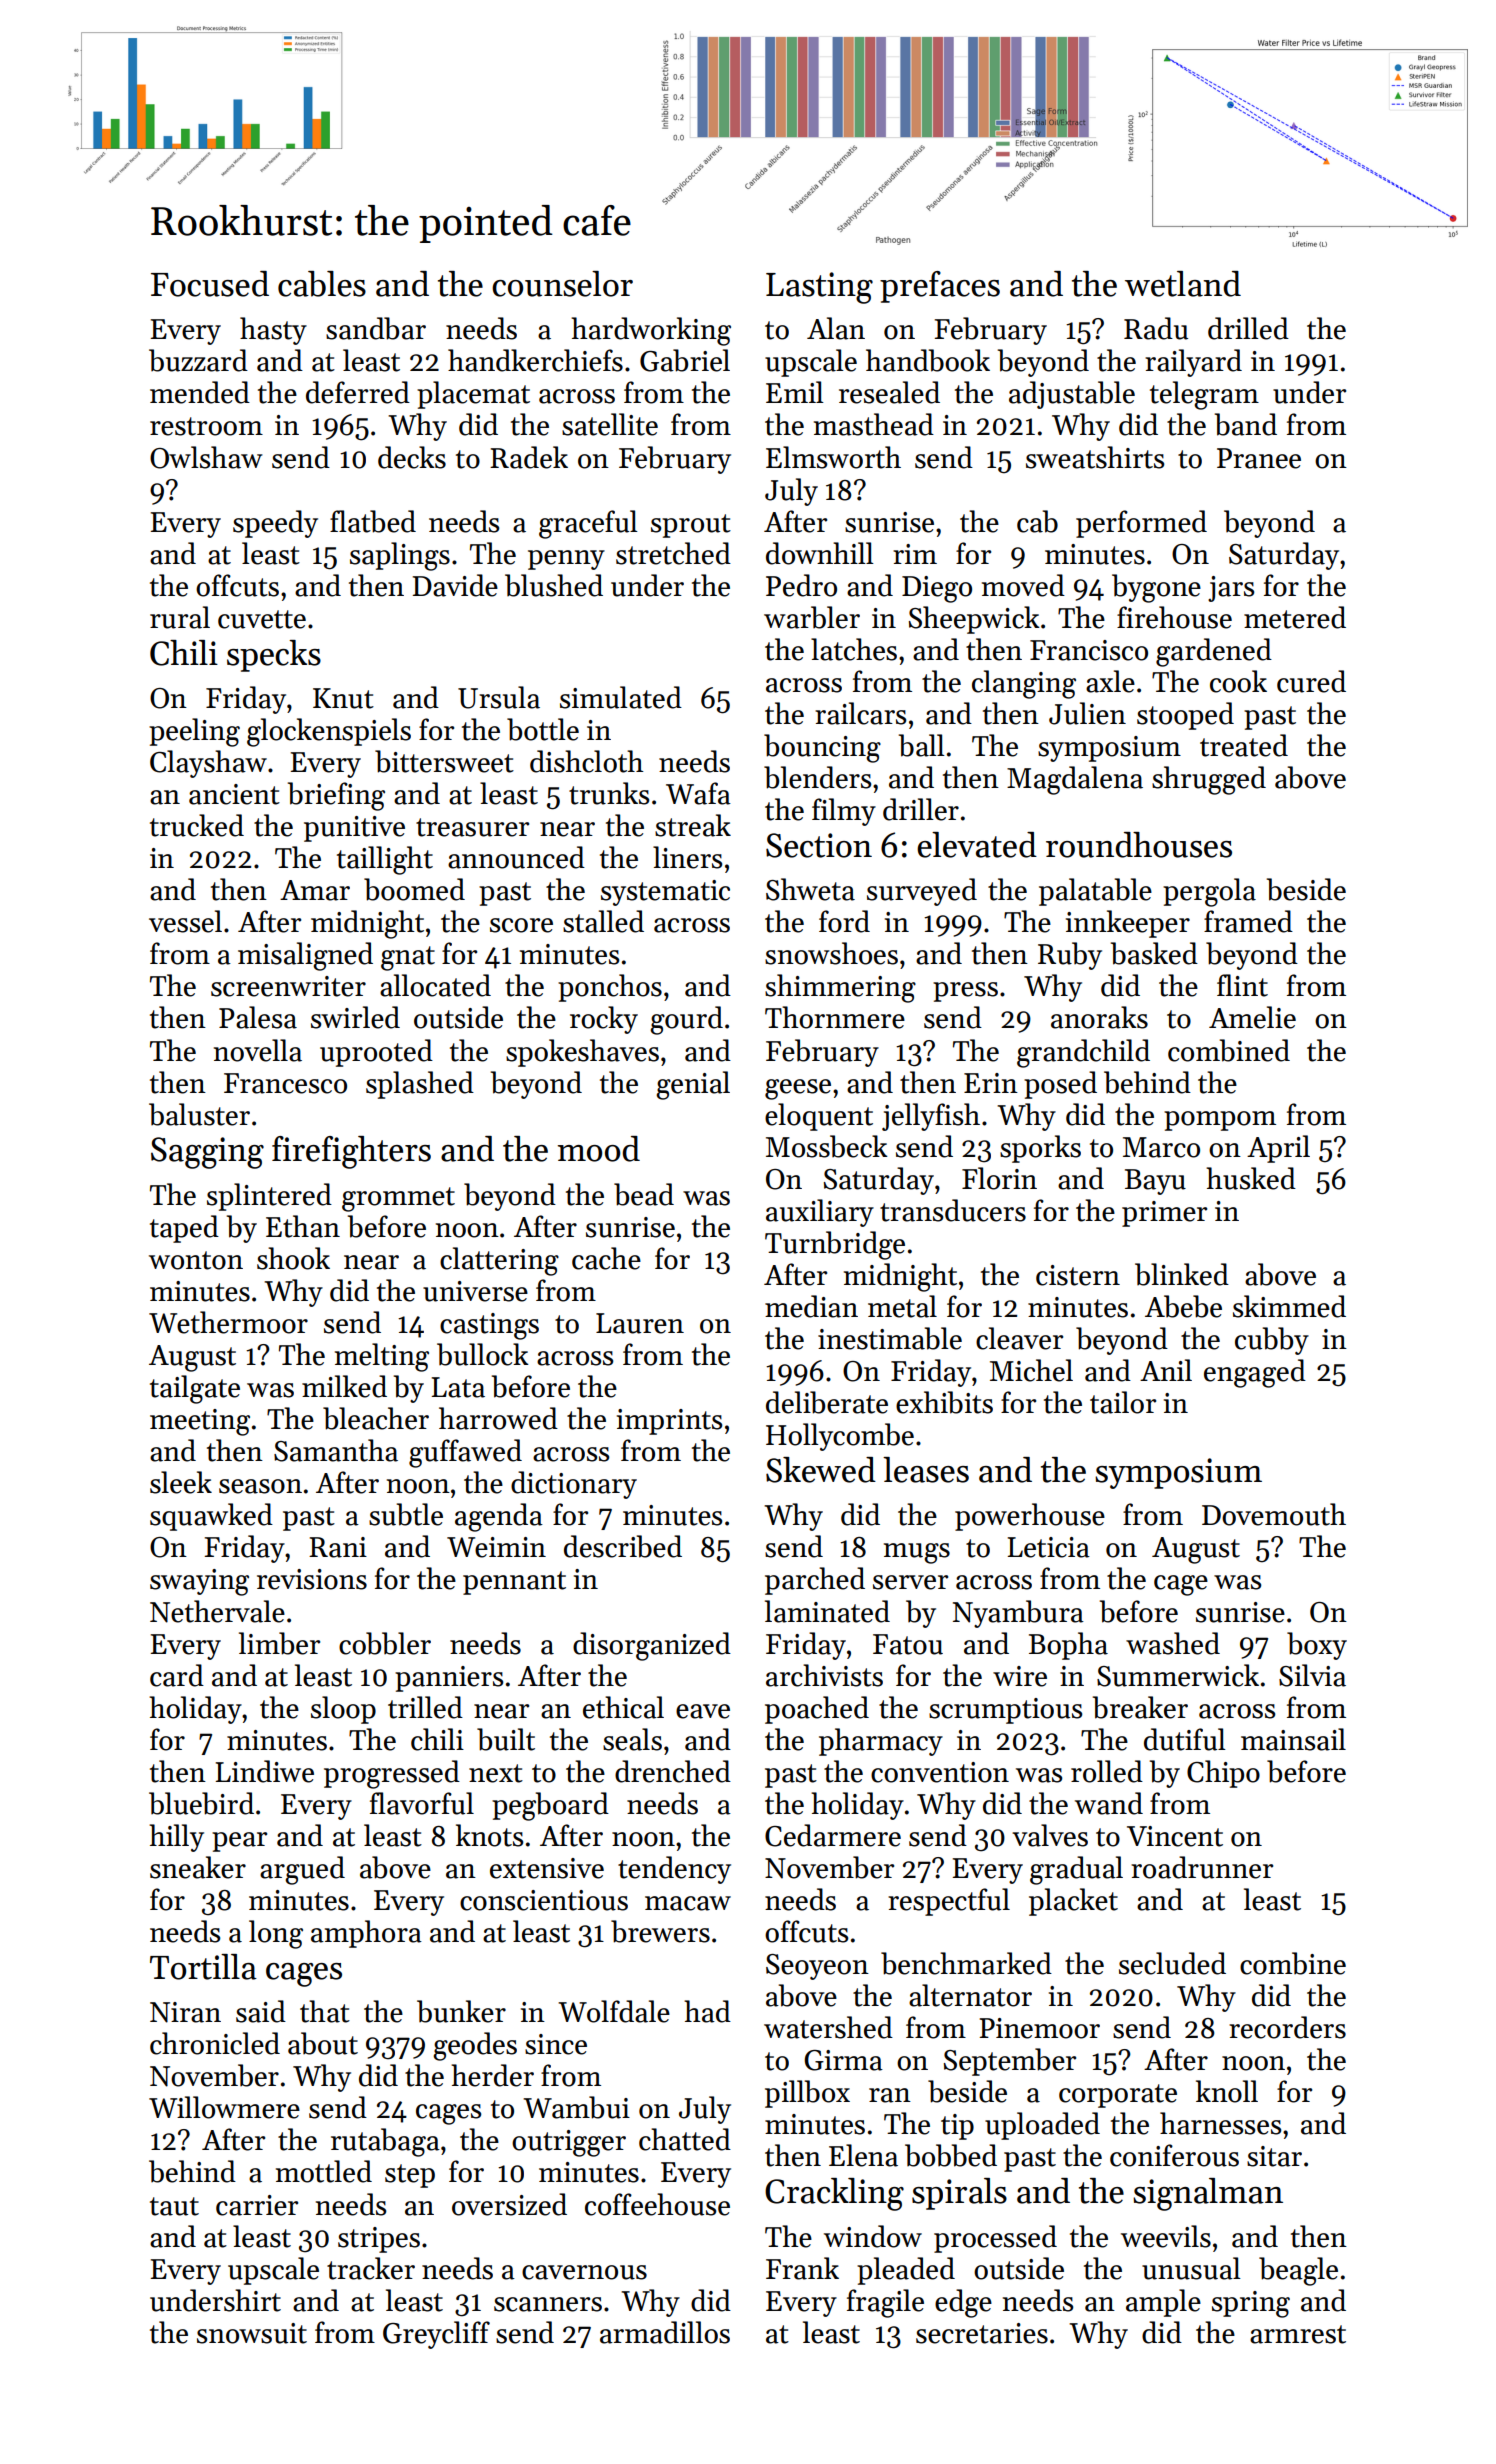 This document has width=1496, height=2464. What do you see at coordinates (1183, 284) in the document?
I see `wetland` at bounding box center [1183, 284].
